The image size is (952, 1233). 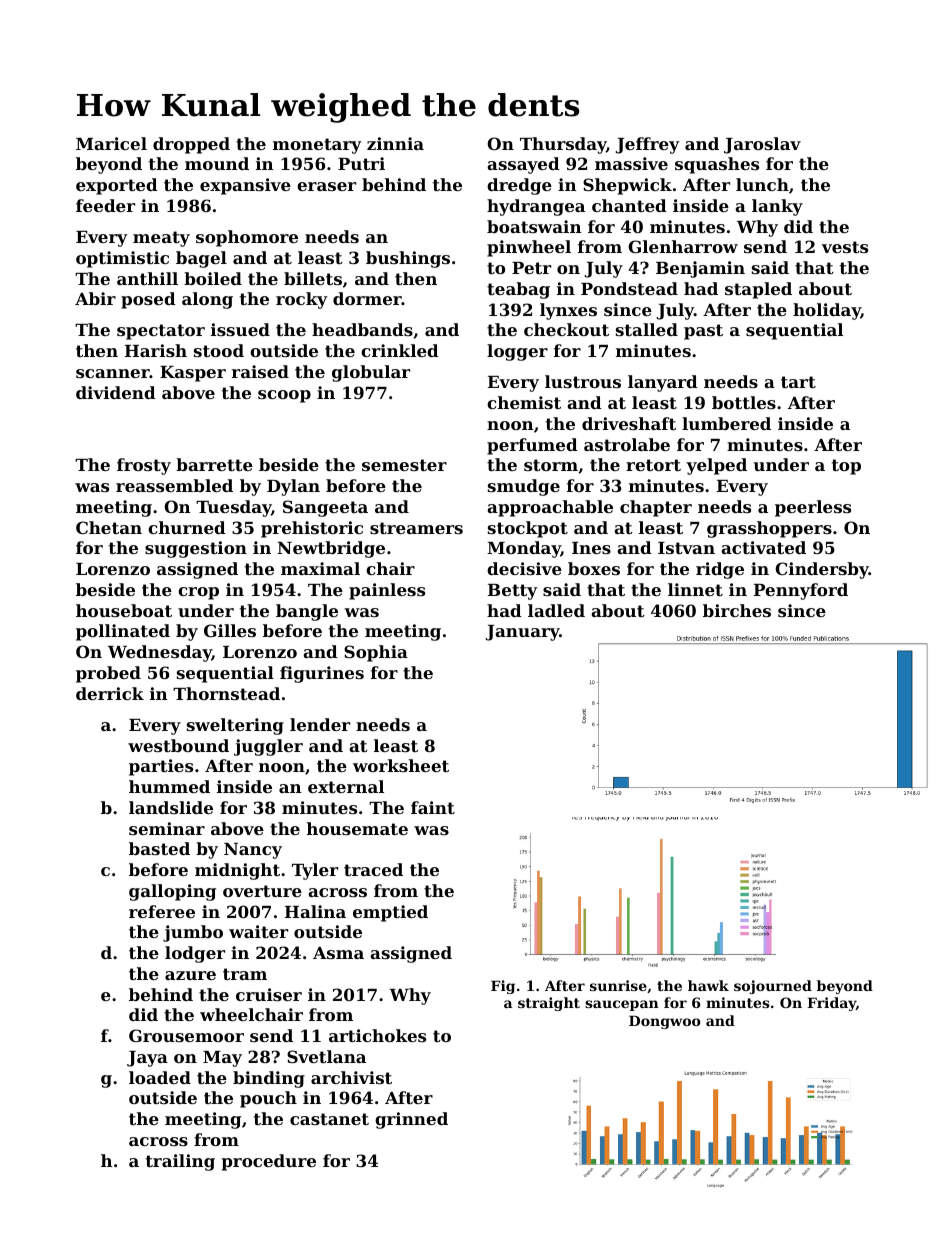 I want to click on zinnia, so click(x=395, y=143).
